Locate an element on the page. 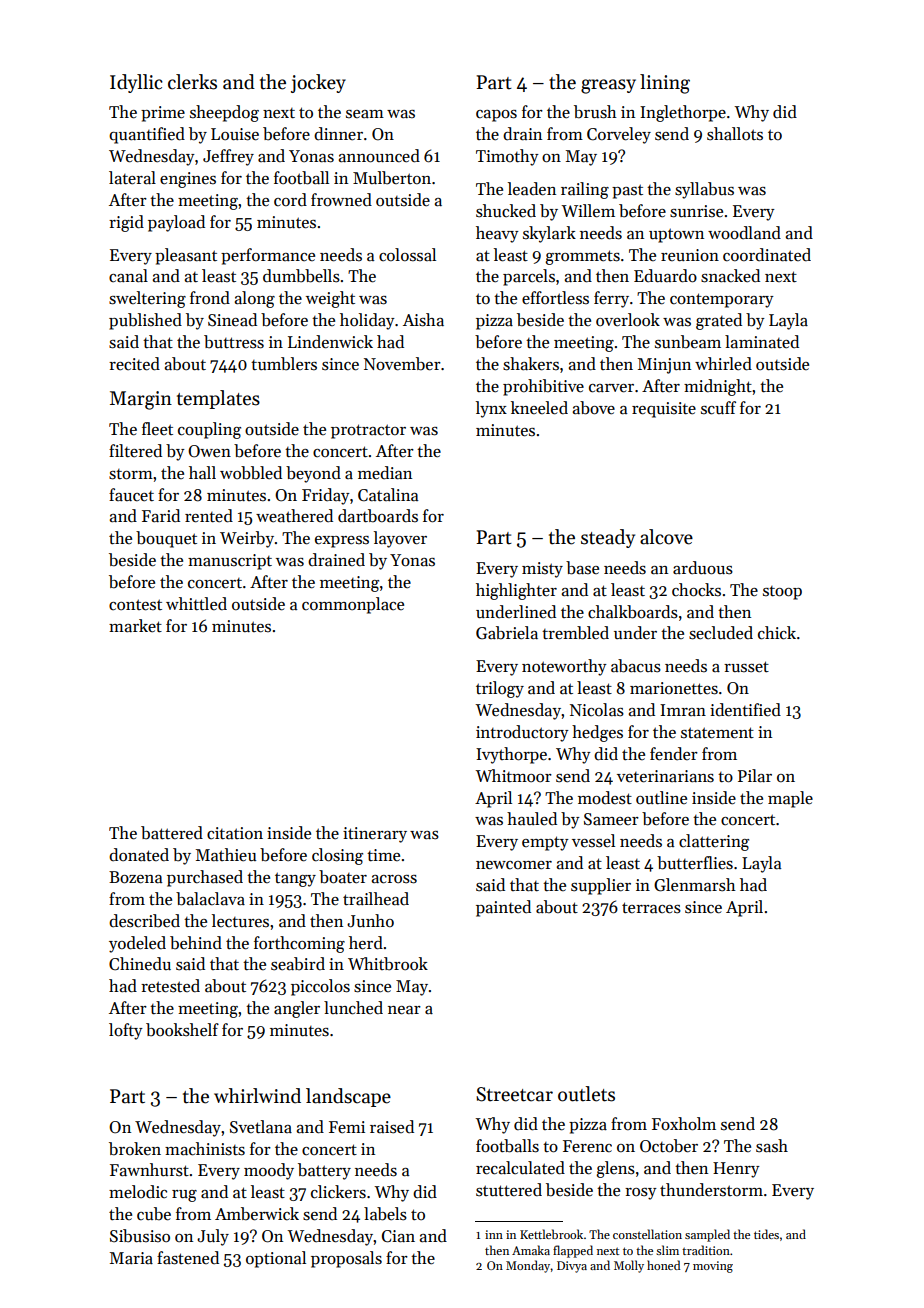 The image size is (924, 1308). terraces is located at coordinates (651, 908).
